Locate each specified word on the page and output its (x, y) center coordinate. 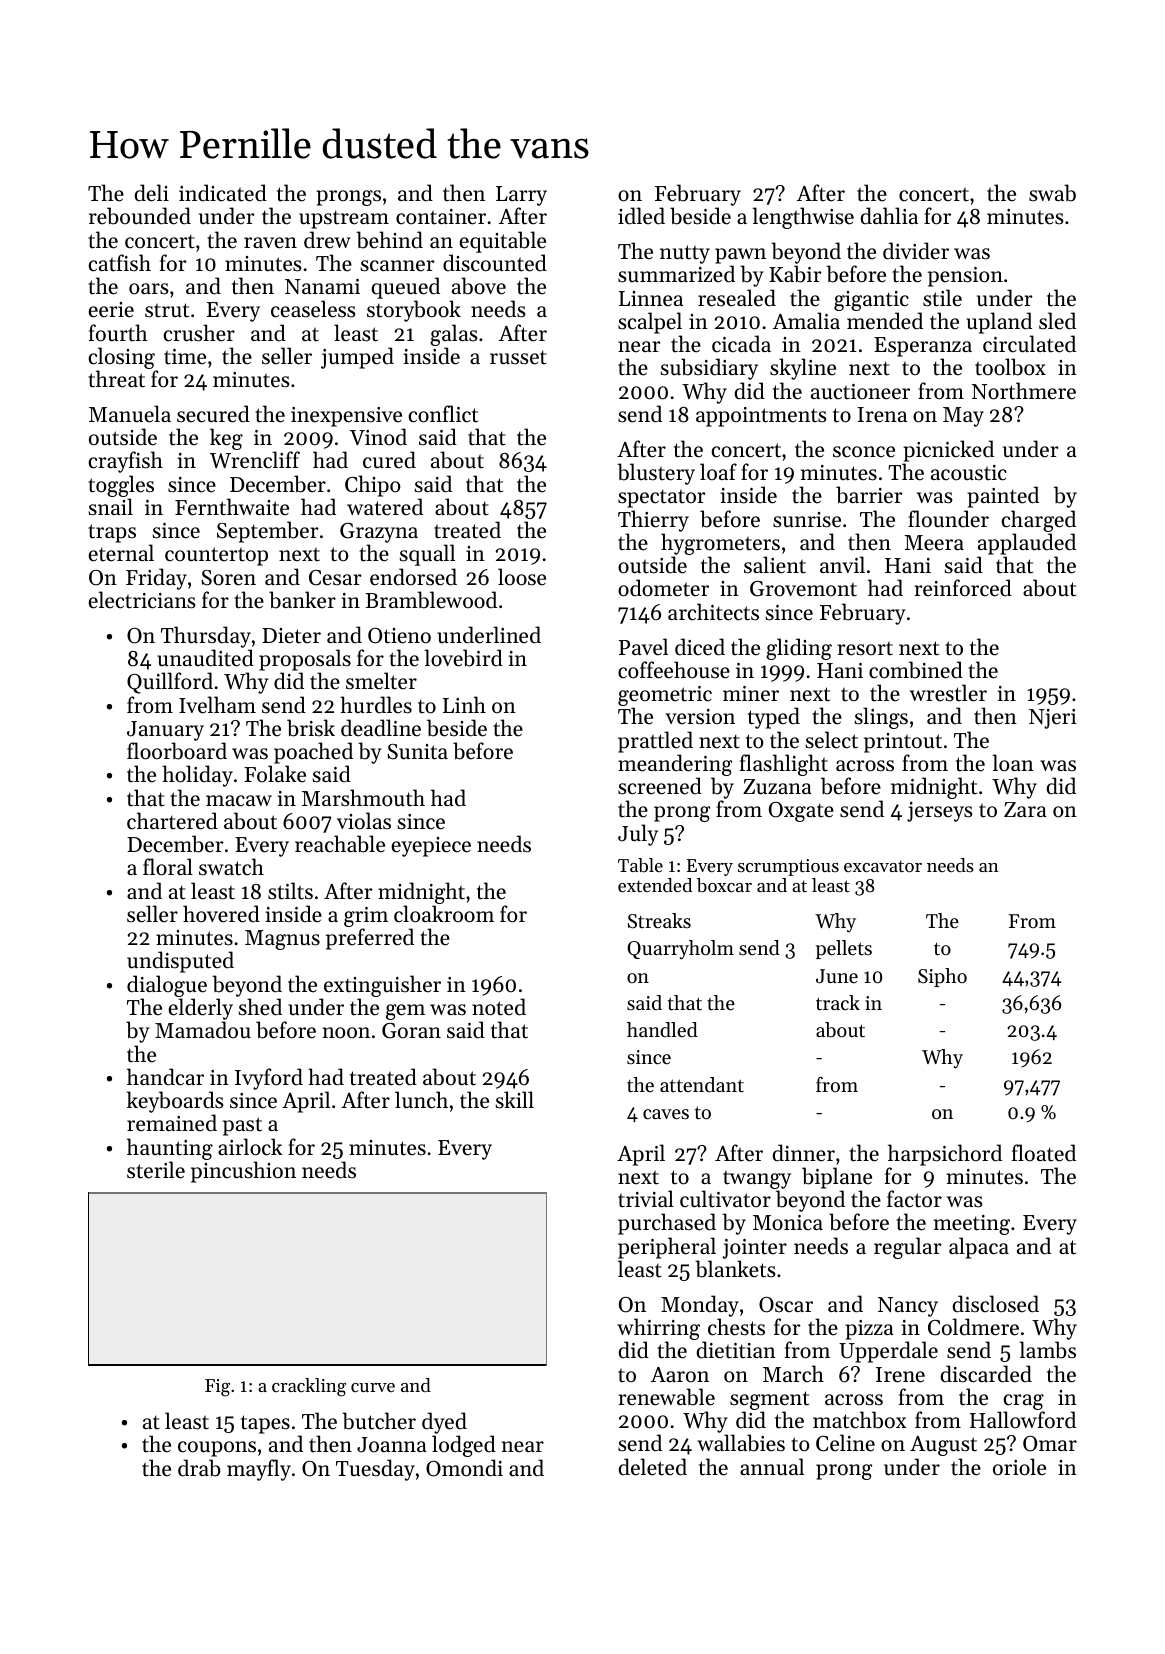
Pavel (643, 647)
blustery (656, 474)
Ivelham (217, 705)
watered (385, 507)
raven (270, 243)
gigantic (871, 301)
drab (199, 1468)
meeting (972, 1225)
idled (641, 216)
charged (1038, 521)
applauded (1027, 544)
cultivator (725, 1199)
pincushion (243, 1172)
